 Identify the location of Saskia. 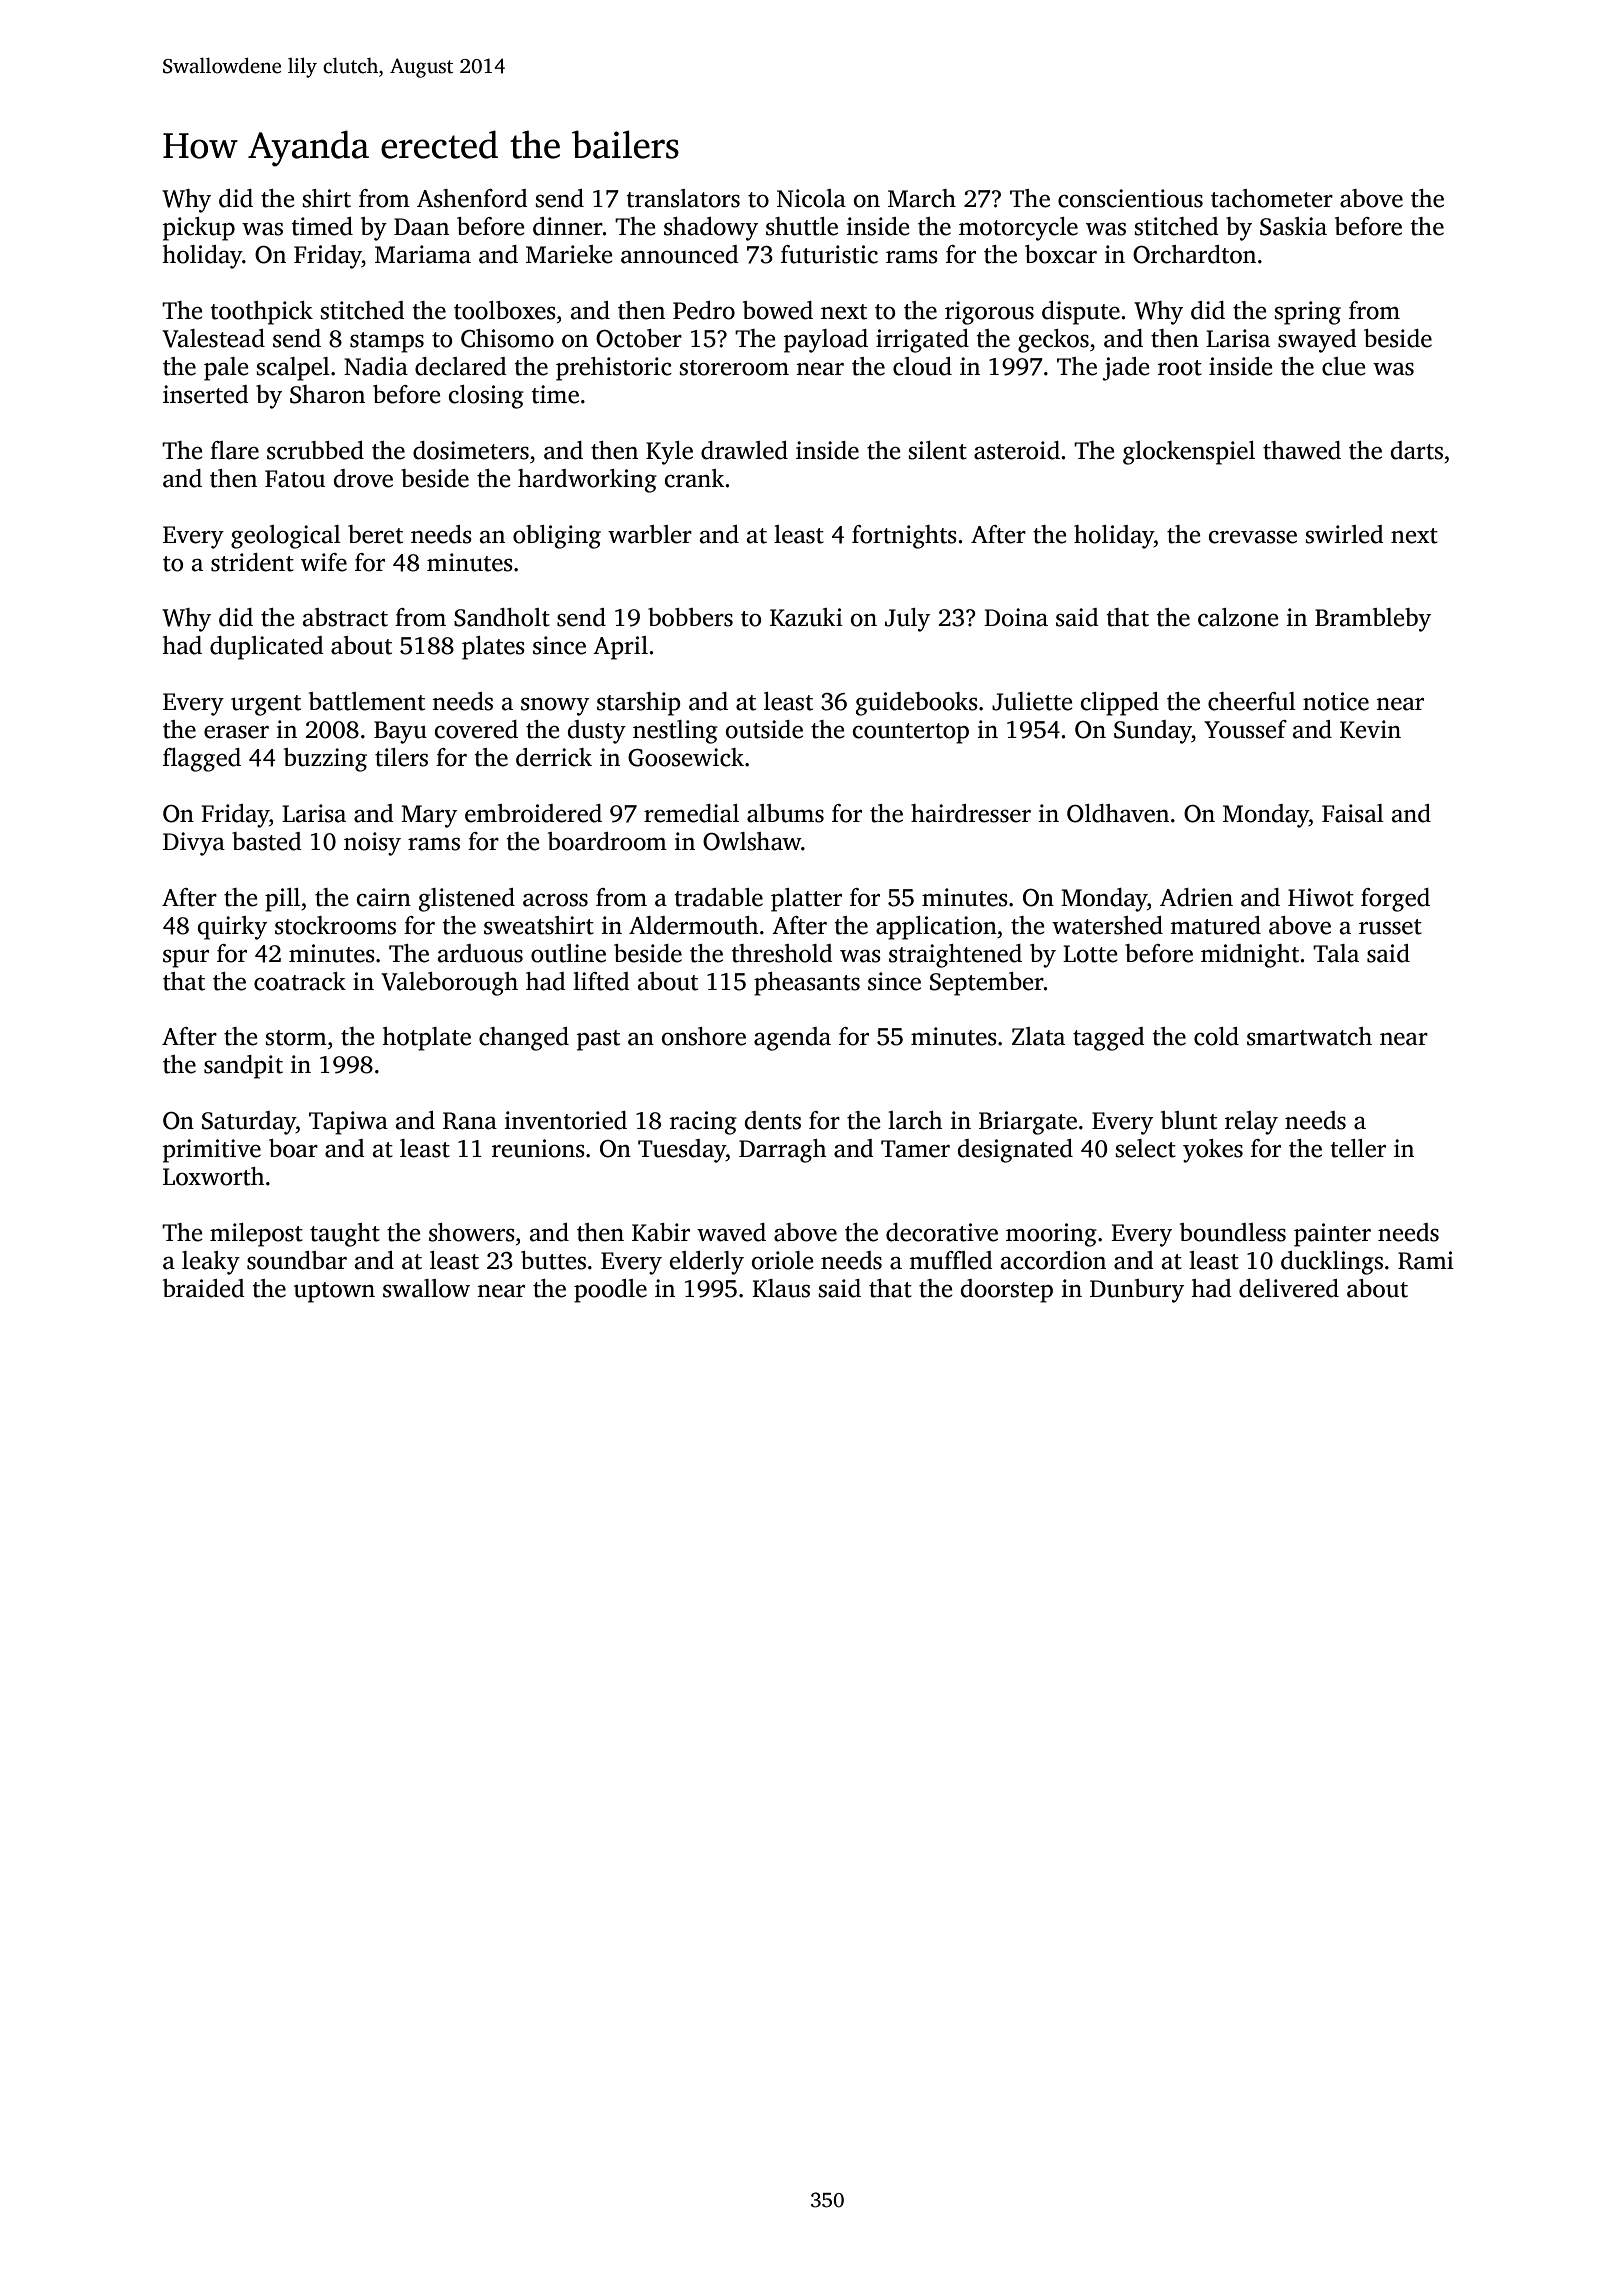
(1293, 226).
